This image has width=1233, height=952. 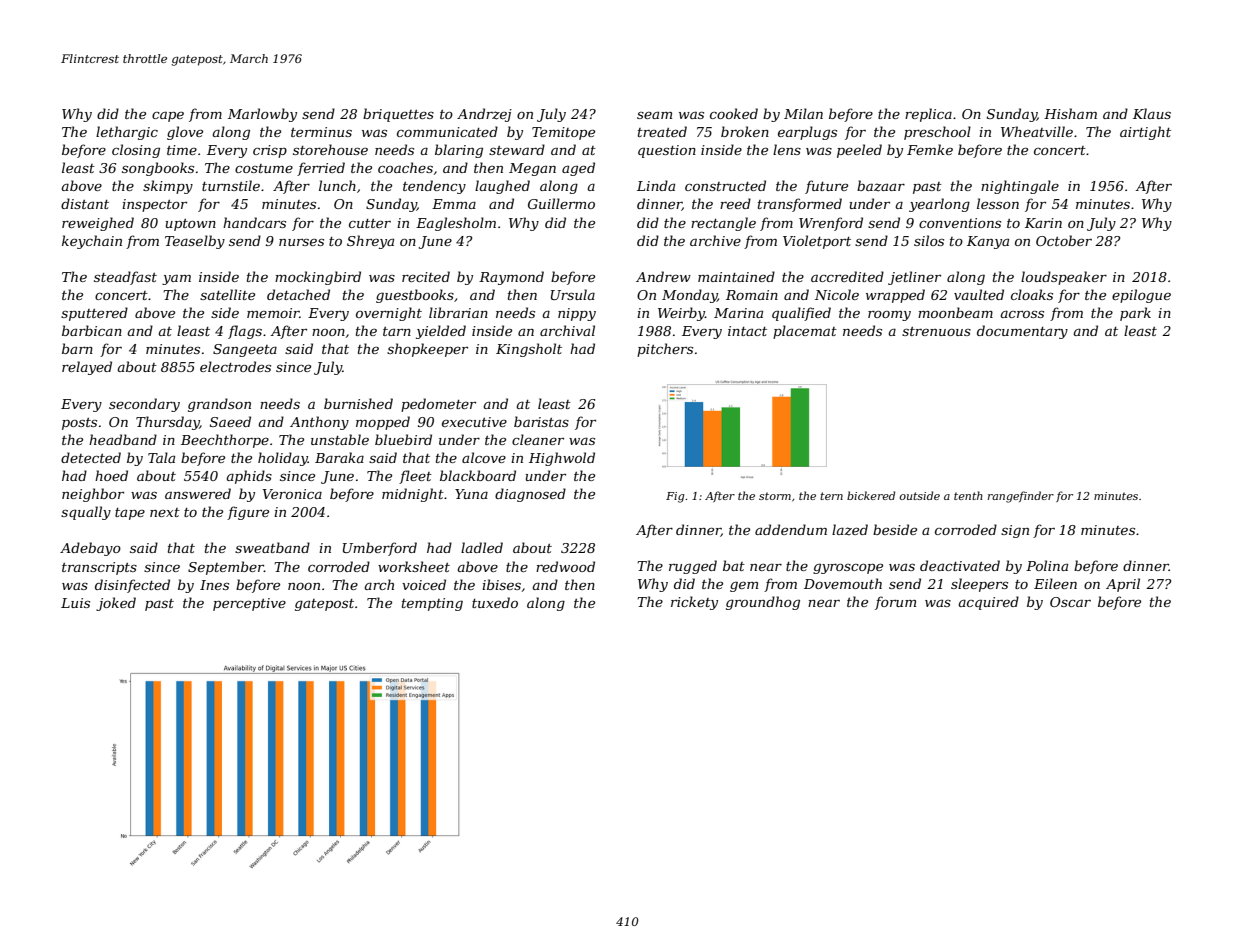 I want to click on briquettes, so click(x=398, y=115).
